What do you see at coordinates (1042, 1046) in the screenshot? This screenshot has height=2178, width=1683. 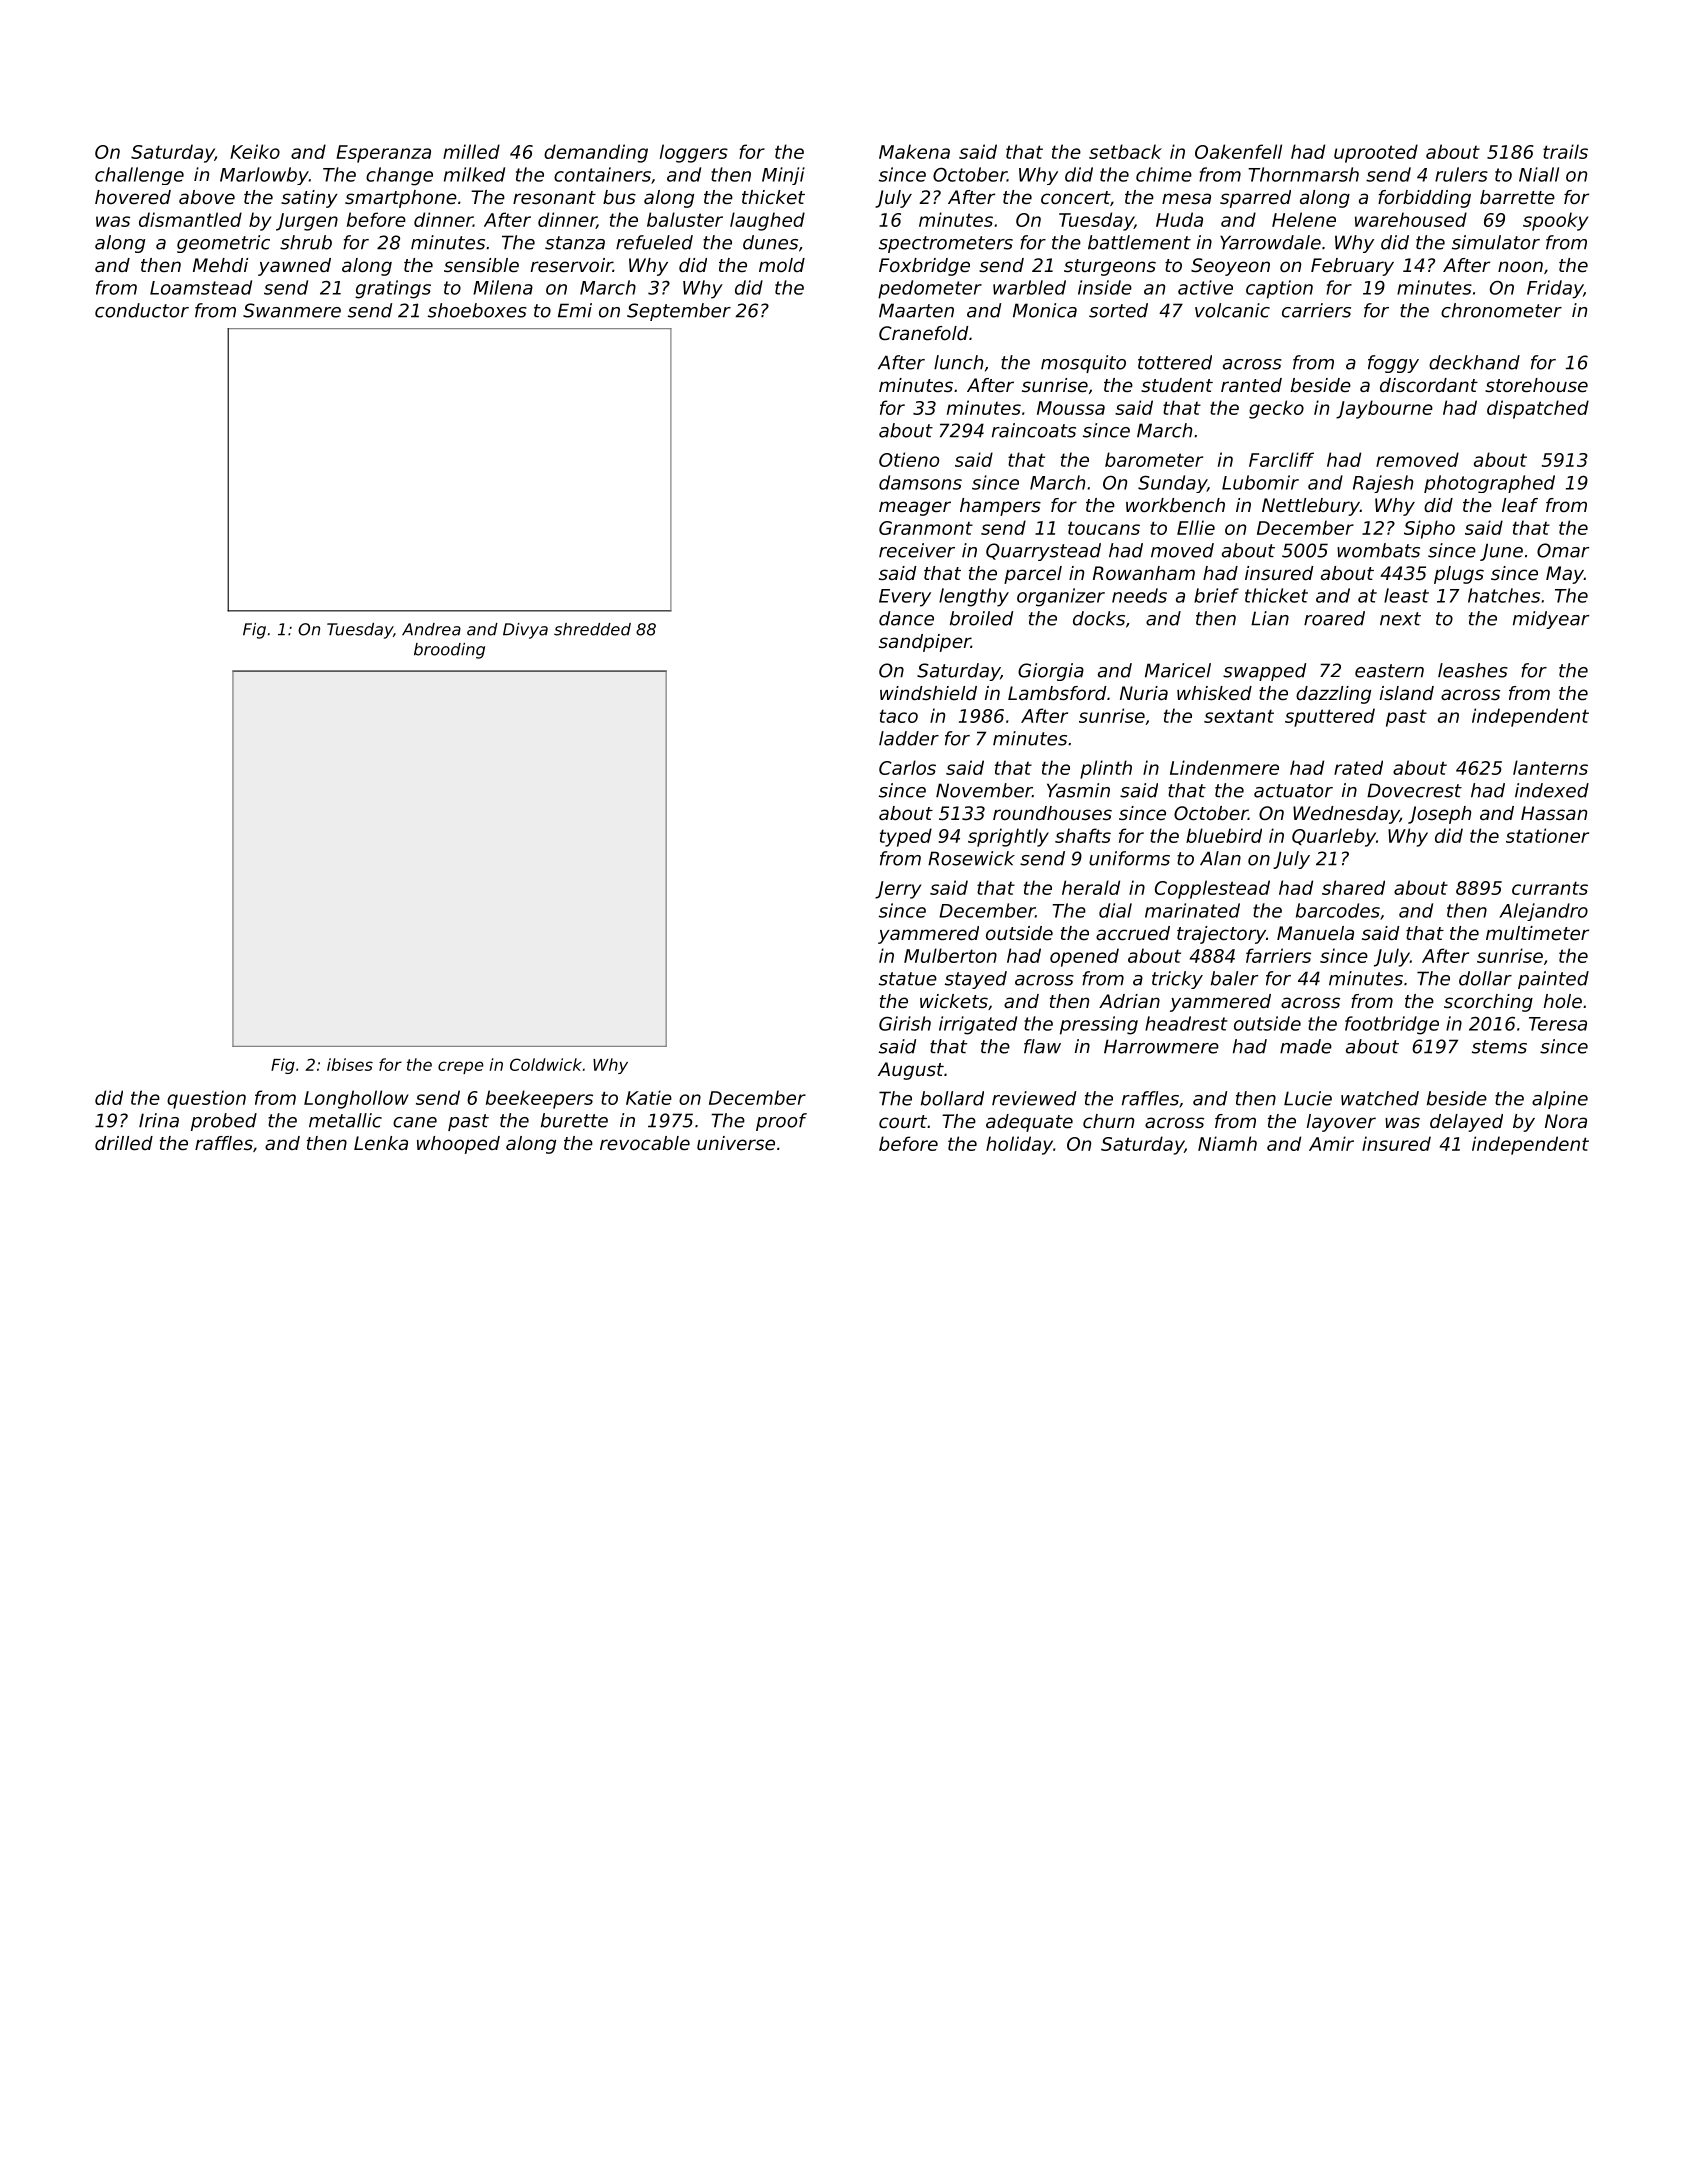 I see `flaw` at bounding box center [1042, 1046].
